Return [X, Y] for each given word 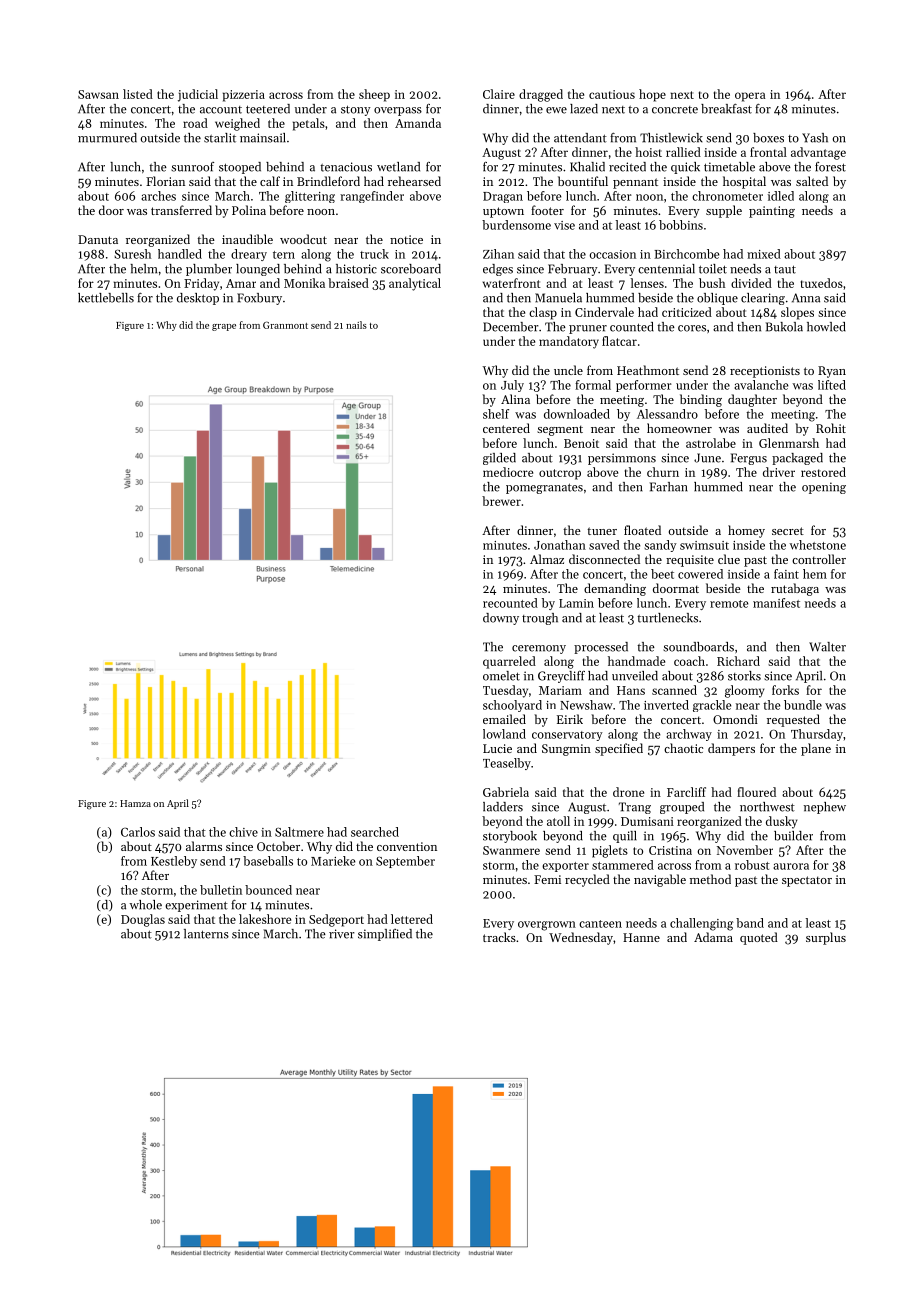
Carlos [138, 832]
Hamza [135, 803]
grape [224, 327]
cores [692, 328]
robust [752, 865]
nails [356, 325]
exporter [565, 867]
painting [772, 212]
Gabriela [506, 792]
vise [564, 225]
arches [158, 196]
